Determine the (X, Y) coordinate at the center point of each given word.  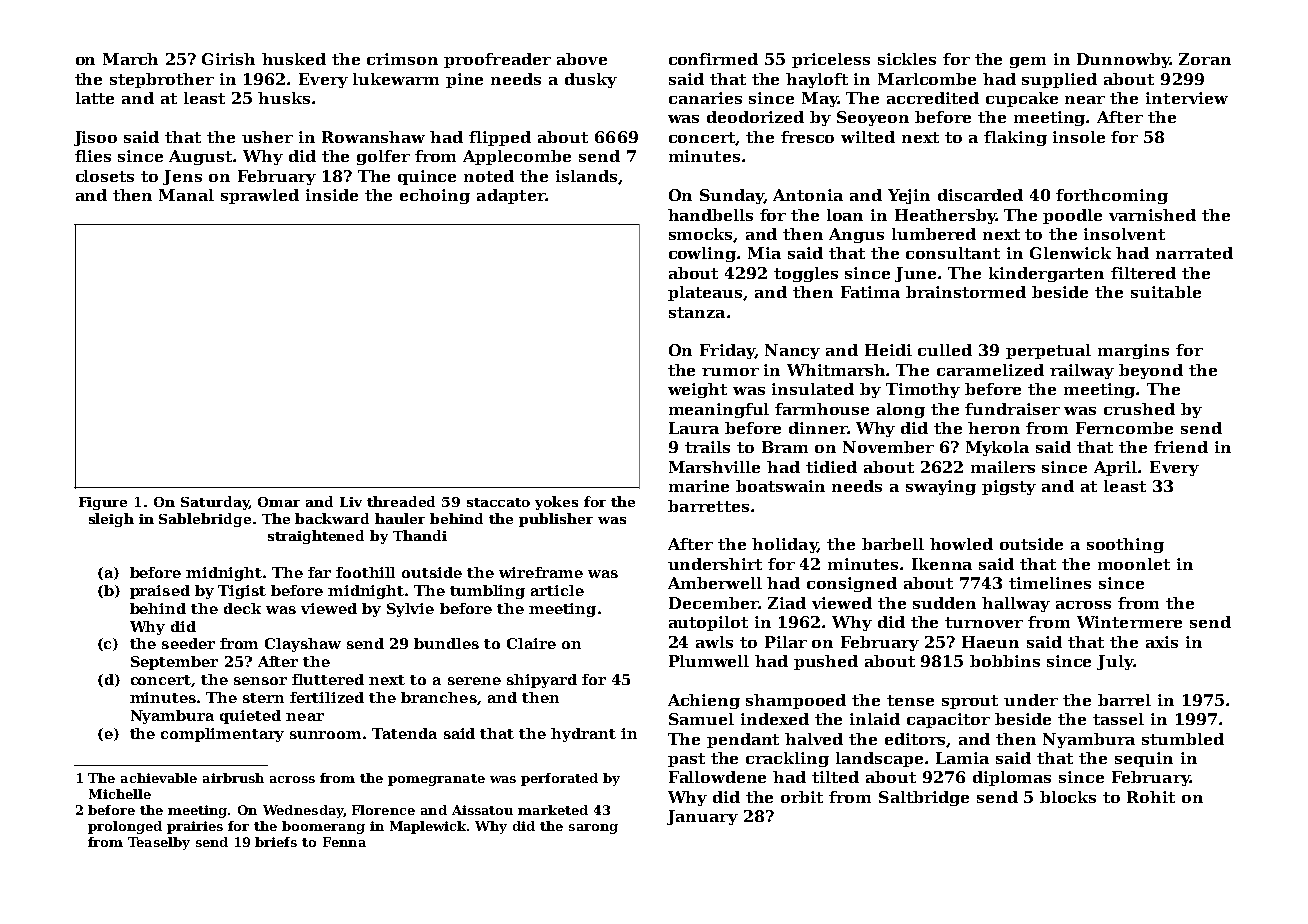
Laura (694, 428)
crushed (1139, 409)
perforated (559, 779)
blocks (1068, 797)
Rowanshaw (373, 137)
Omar (279, 502)
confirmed (713, 59)
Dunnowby (1123, 60)
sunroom (325, 735)
